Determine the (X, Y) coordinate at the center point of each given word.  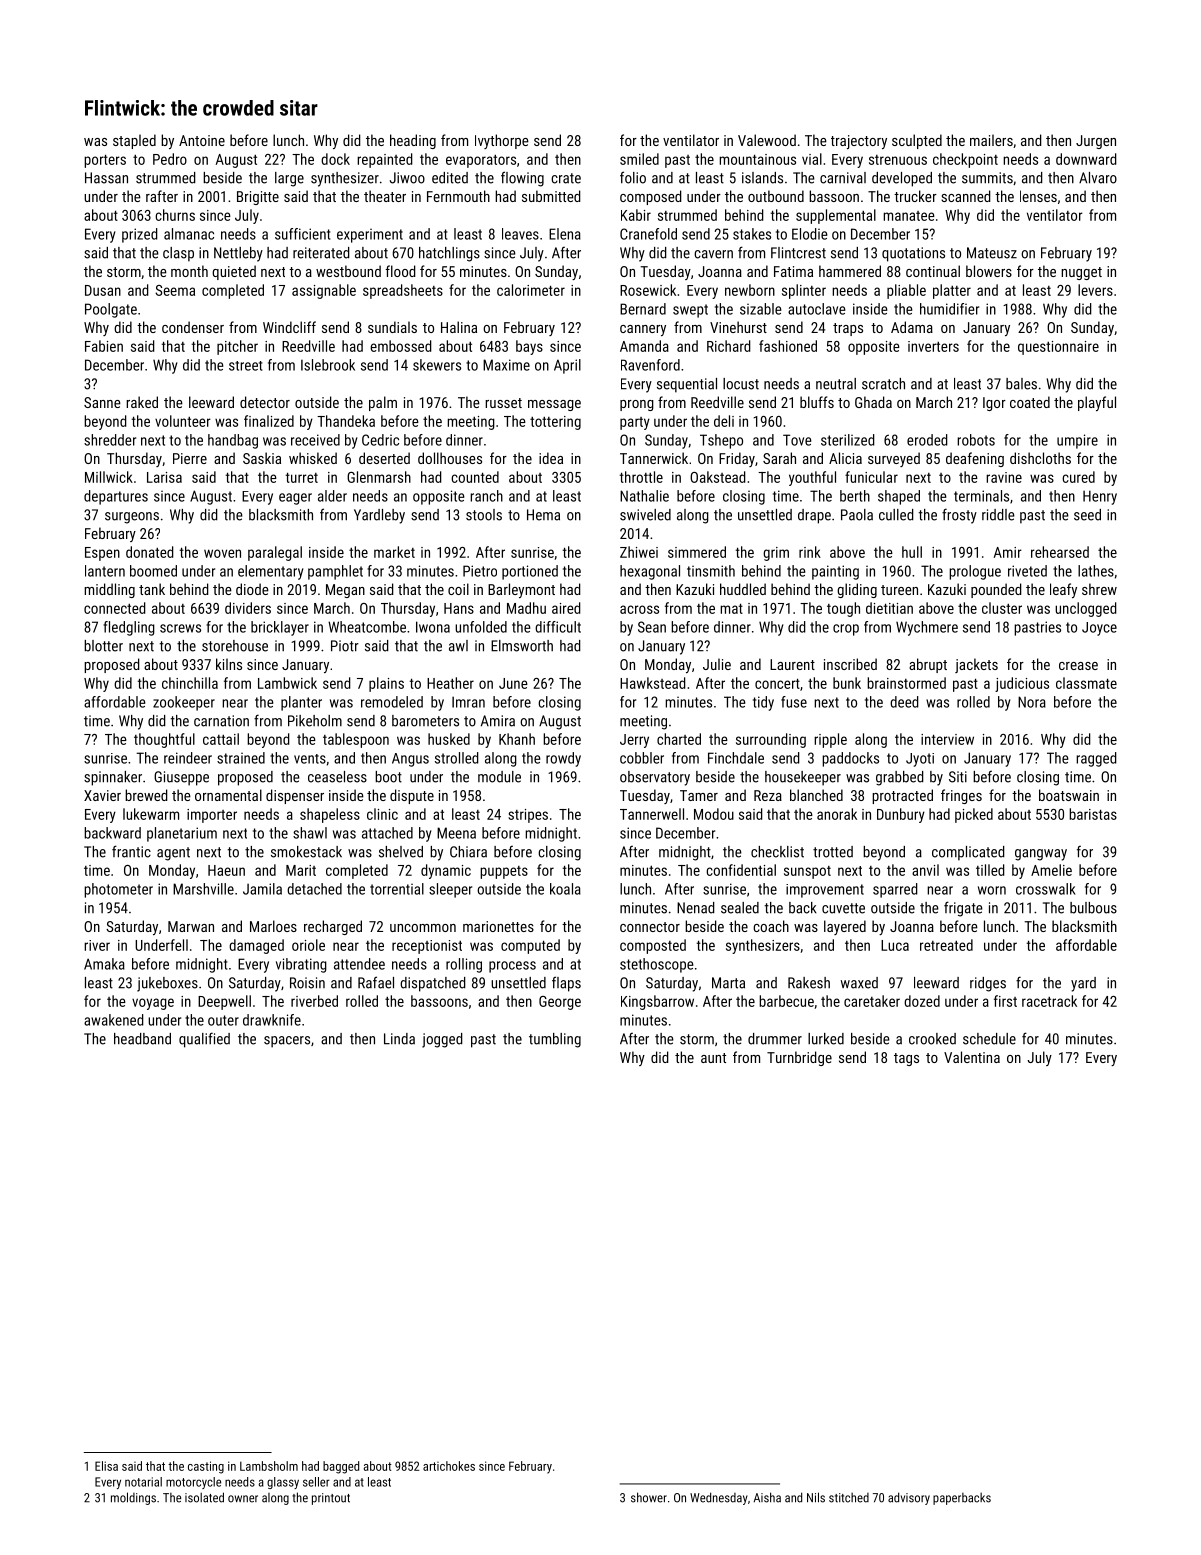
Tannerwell (652, 814)
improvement (825, 891)
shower (649, 1497)
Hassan (106, 178)
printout (331, 1499)
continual (933, 271)
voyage (153, 1004)
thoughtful (164, 740)
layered (845, 927)
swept (690, 311)
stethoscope (657, 965)
